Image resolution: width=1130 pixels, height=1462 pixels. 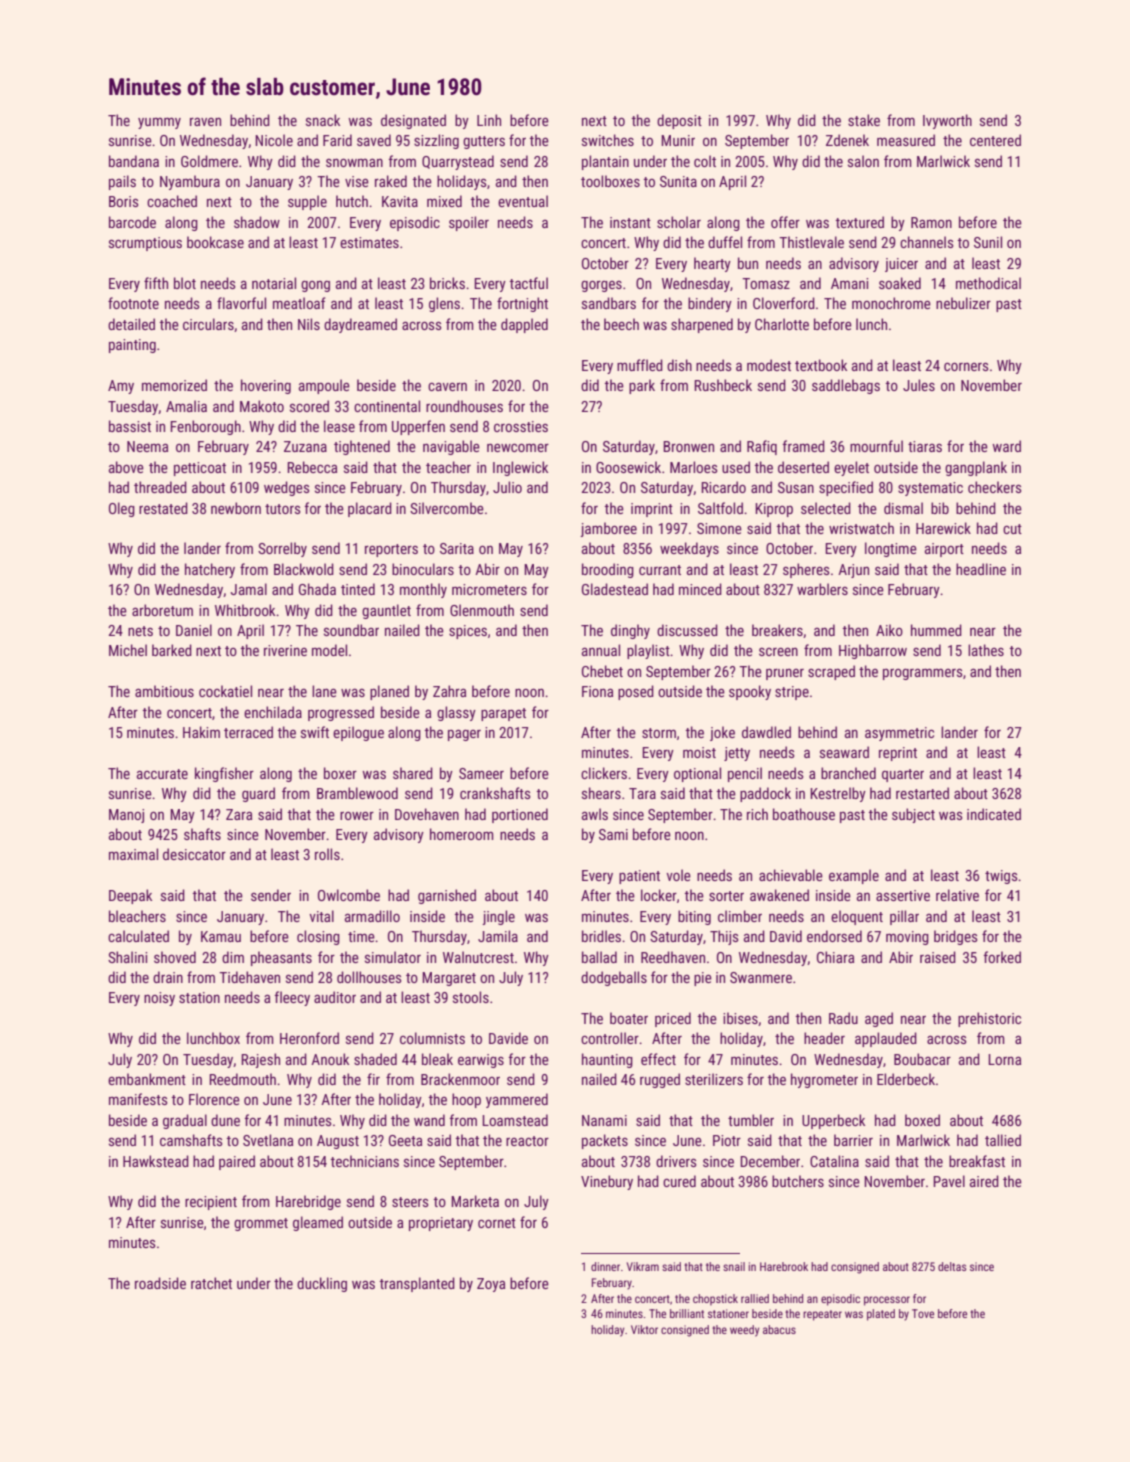 What do you see at coordinates (449, 691) in the screenshot?
I see `Zahra` at bounding box center [449, 691].
